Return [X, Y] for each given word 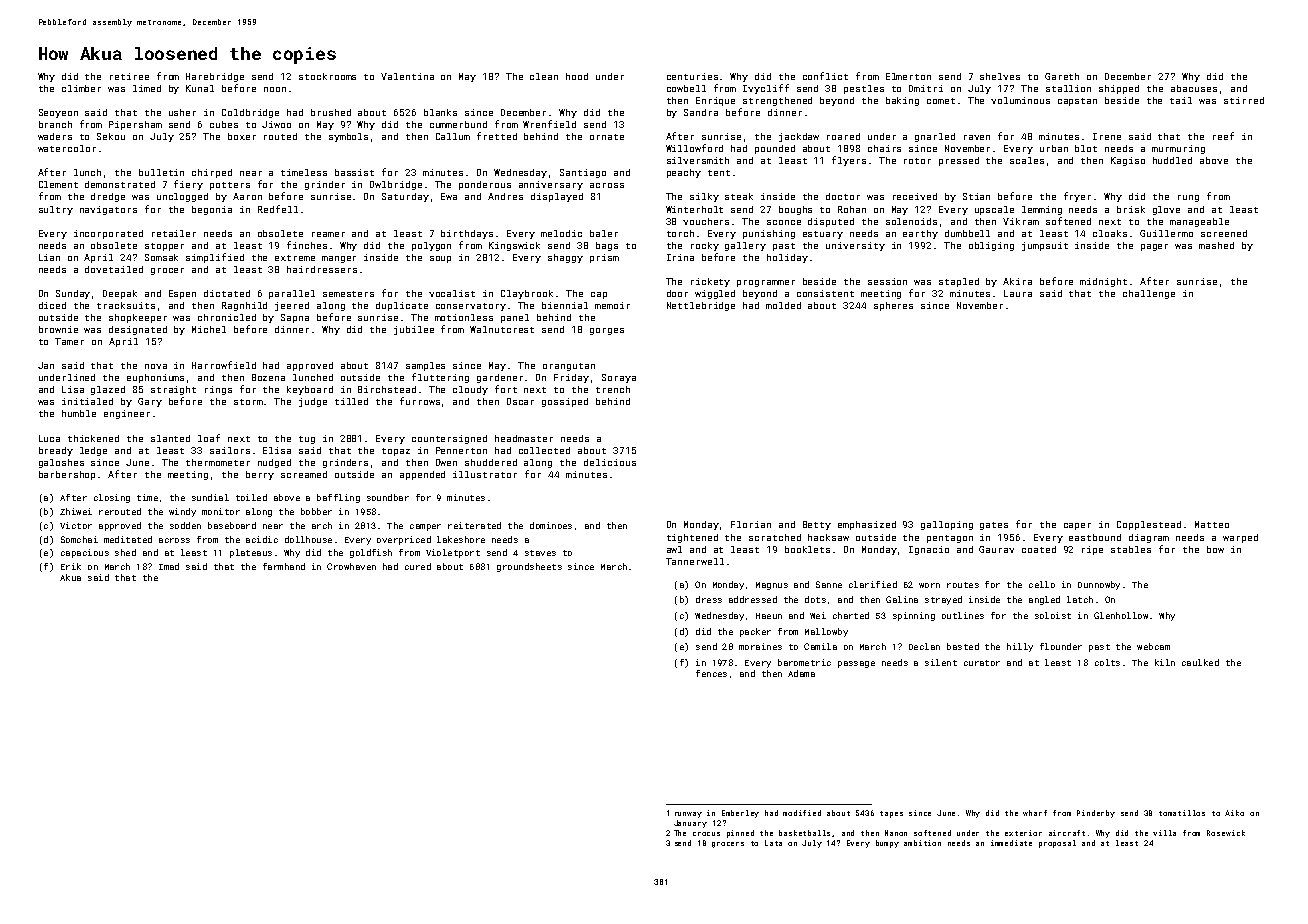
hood [577, 76]
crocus [706, 834]
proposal [1057, 844]
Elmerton [908, 76]
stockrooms [327, 76]
